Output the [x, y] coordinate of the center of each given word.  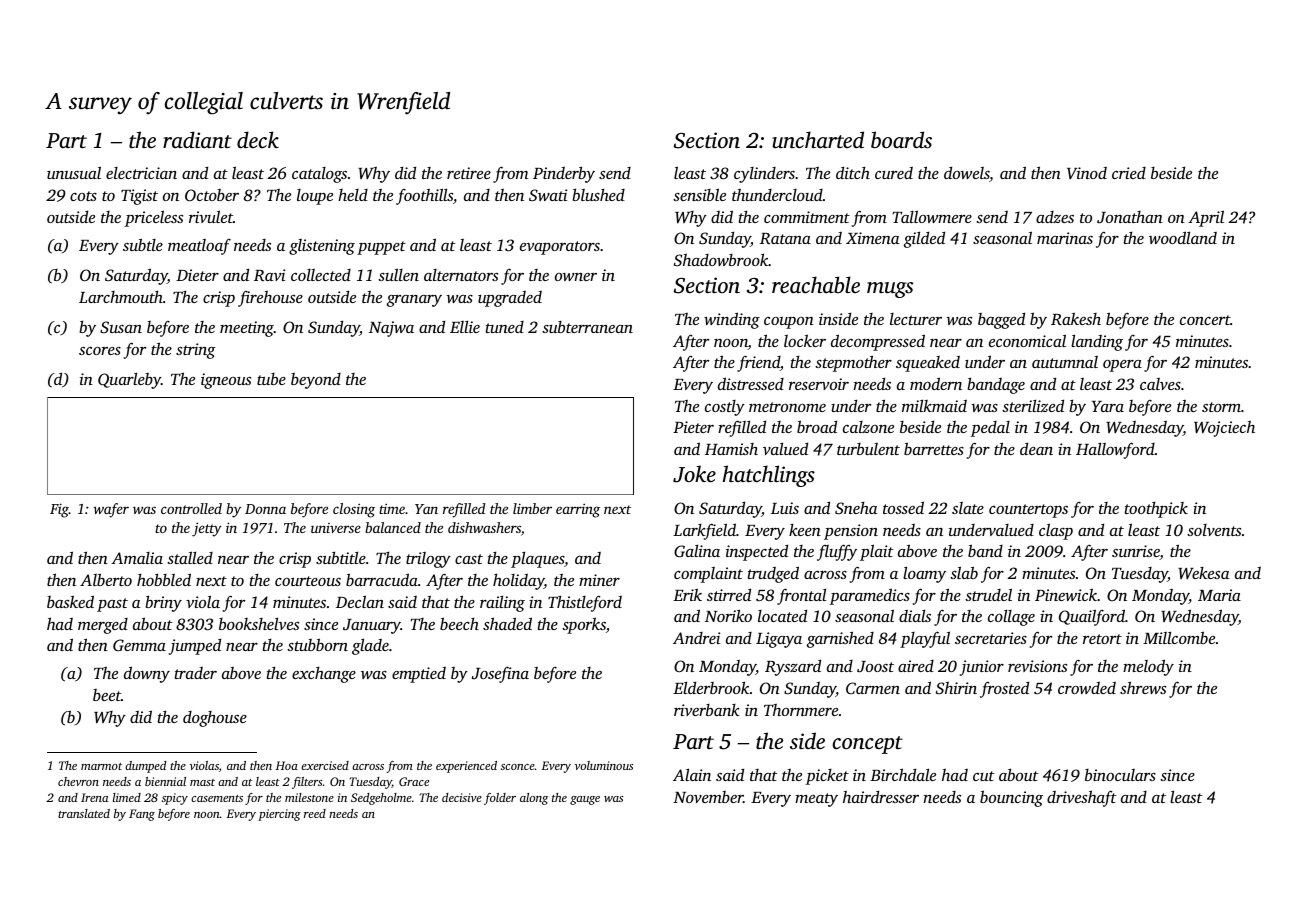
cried [1129, 173]
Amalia [137, 558]
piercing [279, 815]
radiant [197, 139]
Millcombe [1179, 637]
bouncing [1011, 798]
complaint [708, 575]
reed [315, 813]
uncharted [818, 139]
